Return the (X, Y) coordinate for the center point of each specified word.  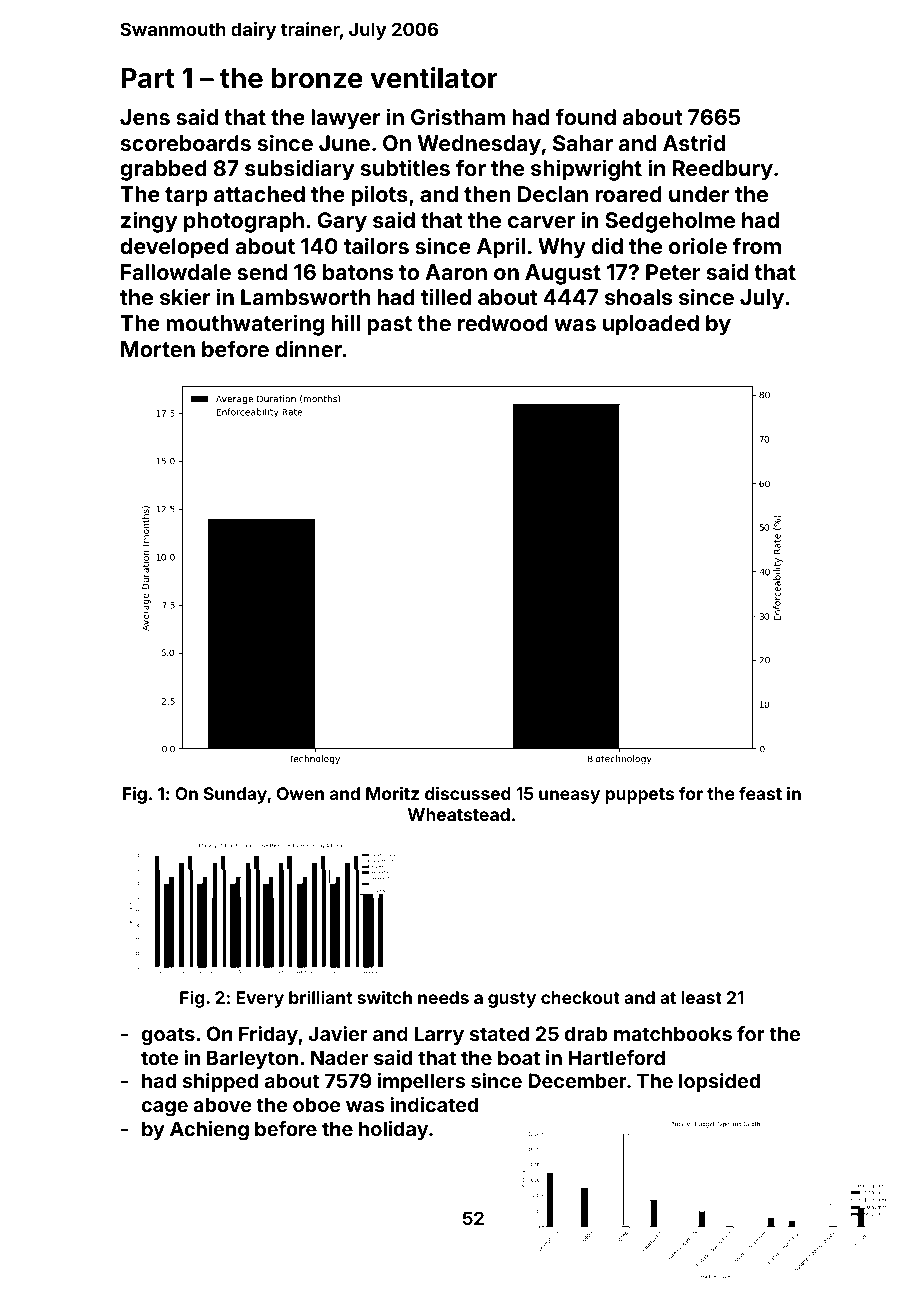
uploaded (651, 325)
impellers (421, 1082)
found (585, 116)
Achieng (209, 1131)
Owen (300, 793)
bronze (317, 78)
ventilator (434, 78)
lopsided (719, 1082)
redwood (503, 323)
